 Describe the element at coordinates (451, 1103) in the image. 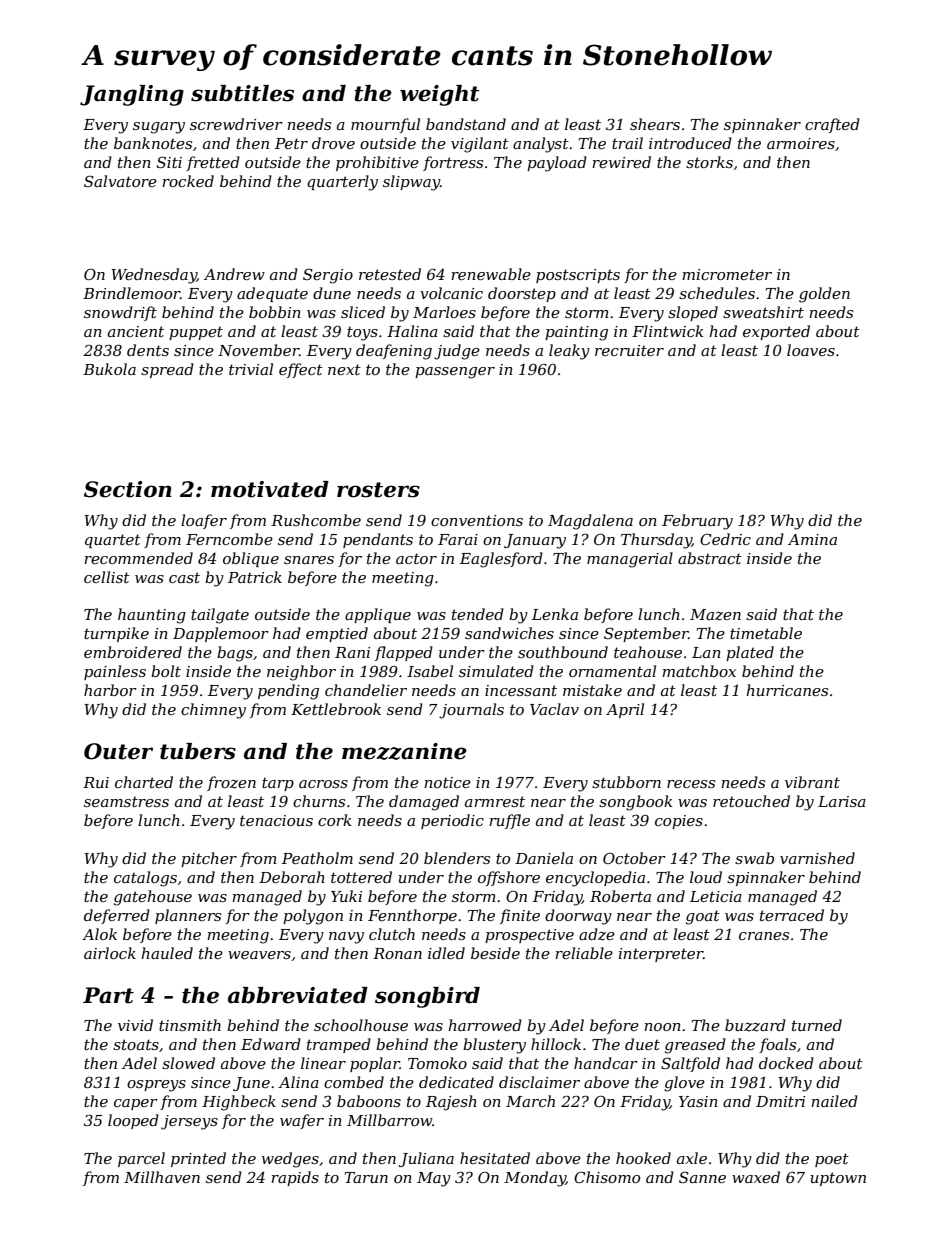

I see `Rajesh` at that location.
